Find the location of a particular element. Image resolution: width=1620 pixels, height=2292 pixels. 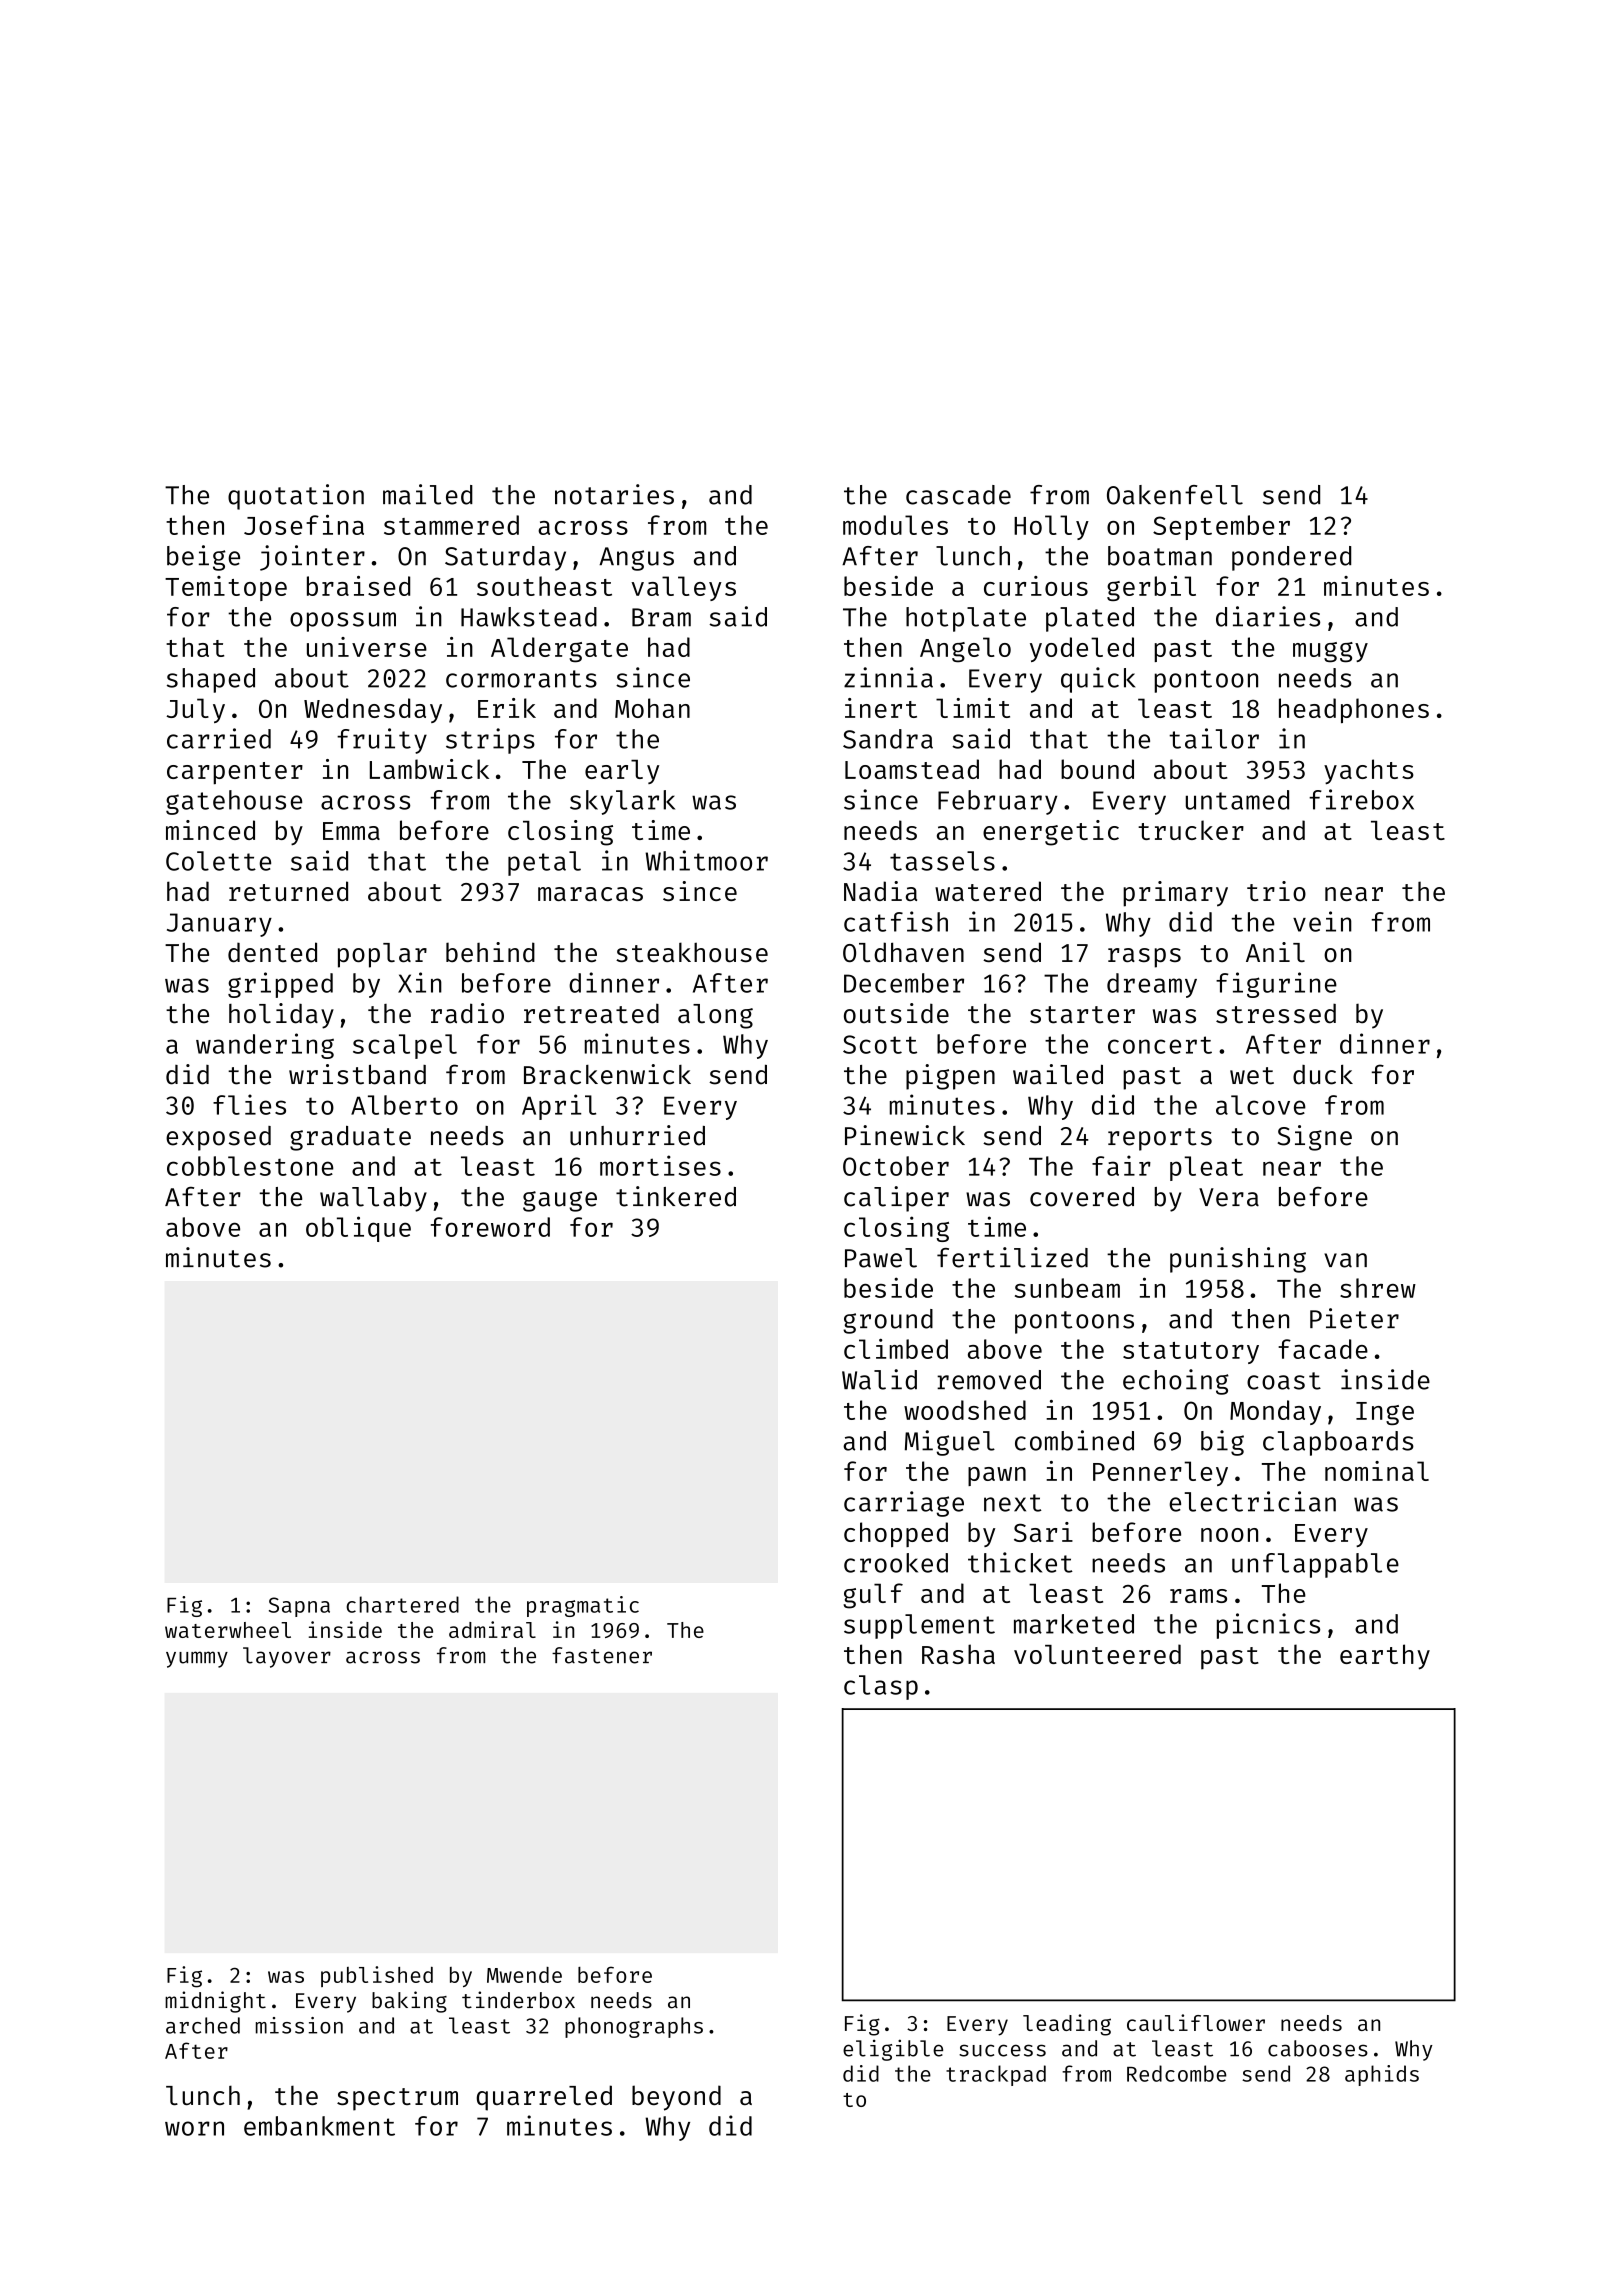

caliper is located at coordinates (896, 1199).
